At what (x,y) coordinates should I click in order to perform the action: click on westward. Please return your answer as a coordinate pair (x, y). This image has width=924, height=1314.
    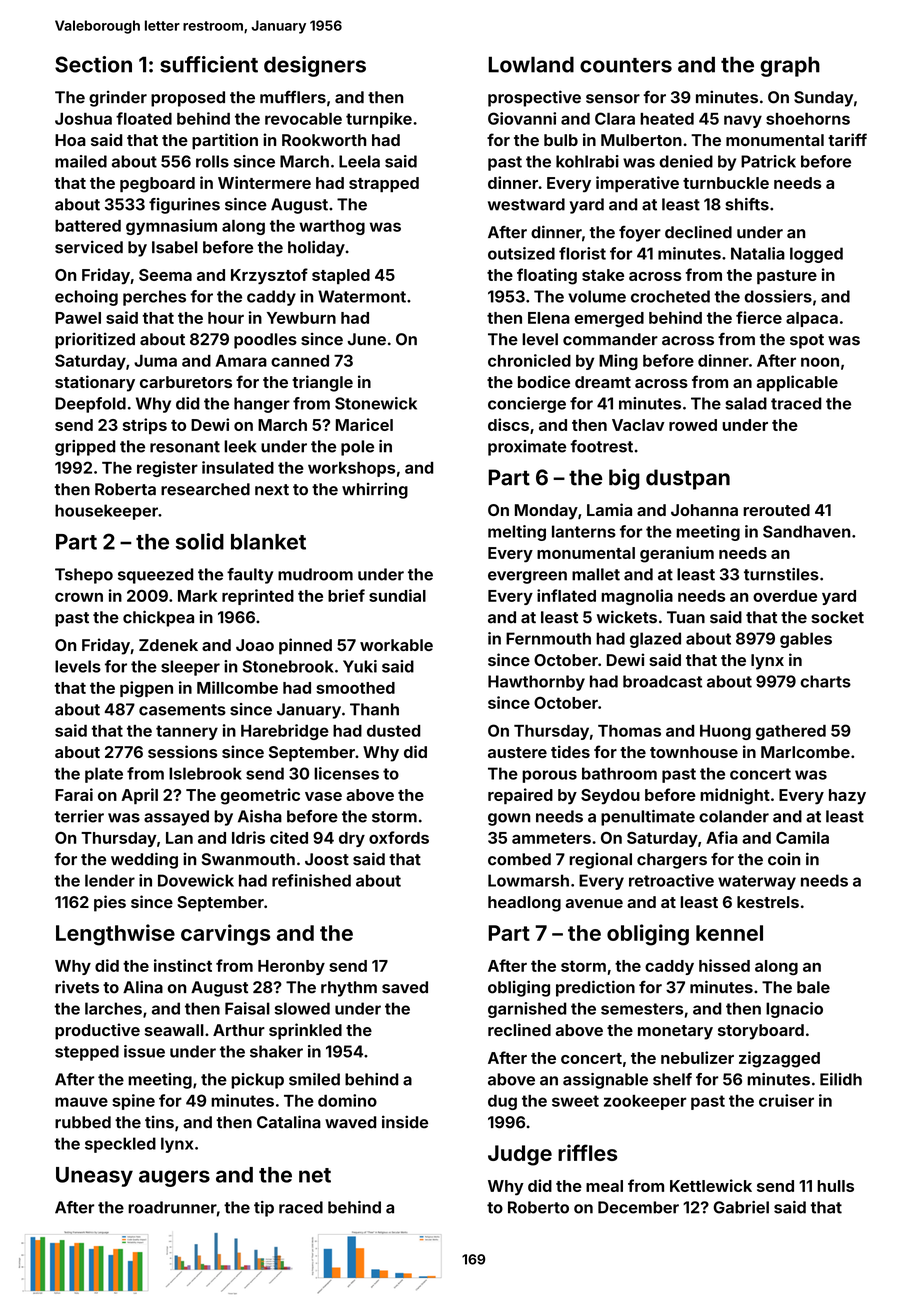
    Looking at the image, I should click on (526, 204).
